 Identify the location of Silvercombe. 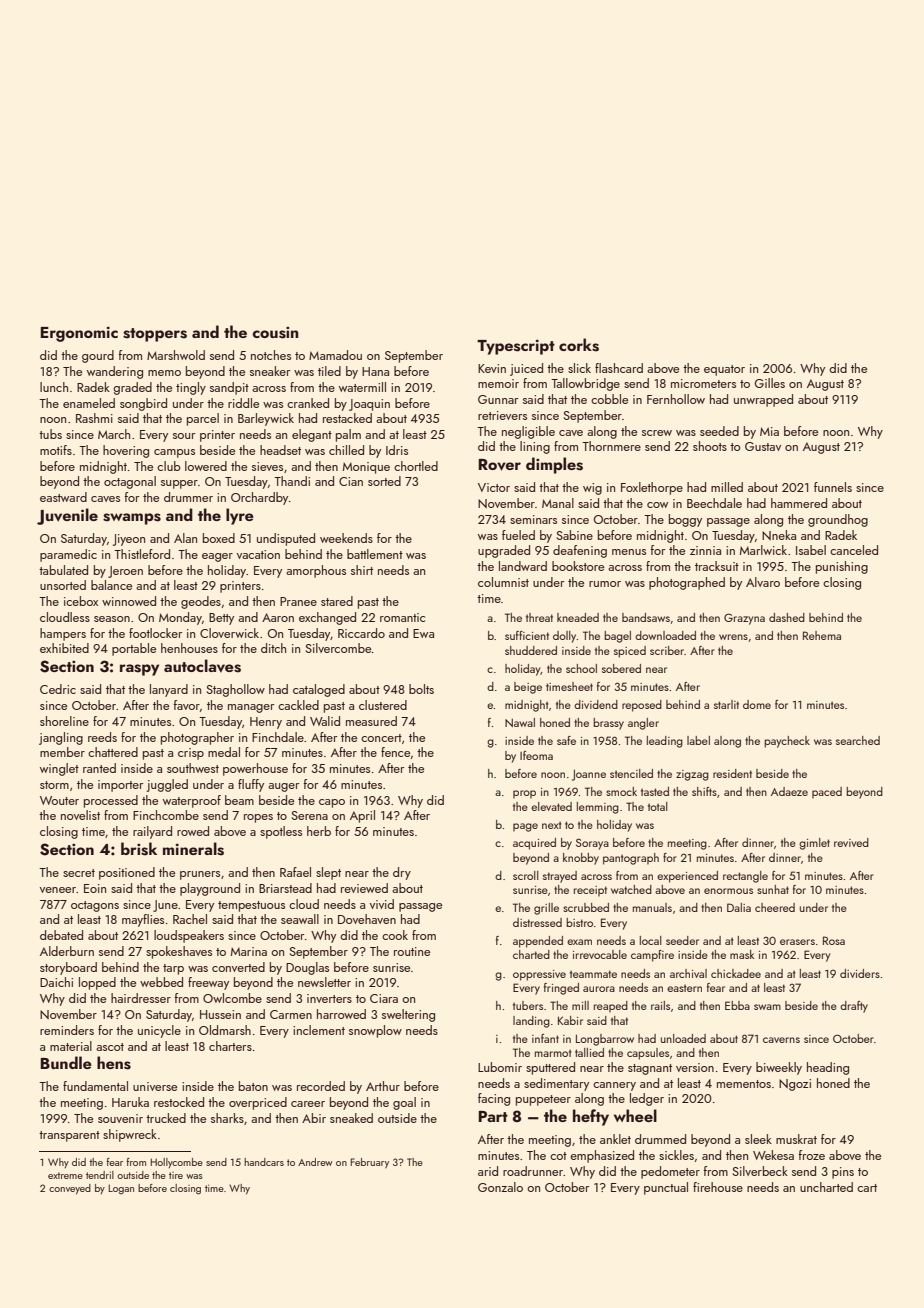
(338, 648).
